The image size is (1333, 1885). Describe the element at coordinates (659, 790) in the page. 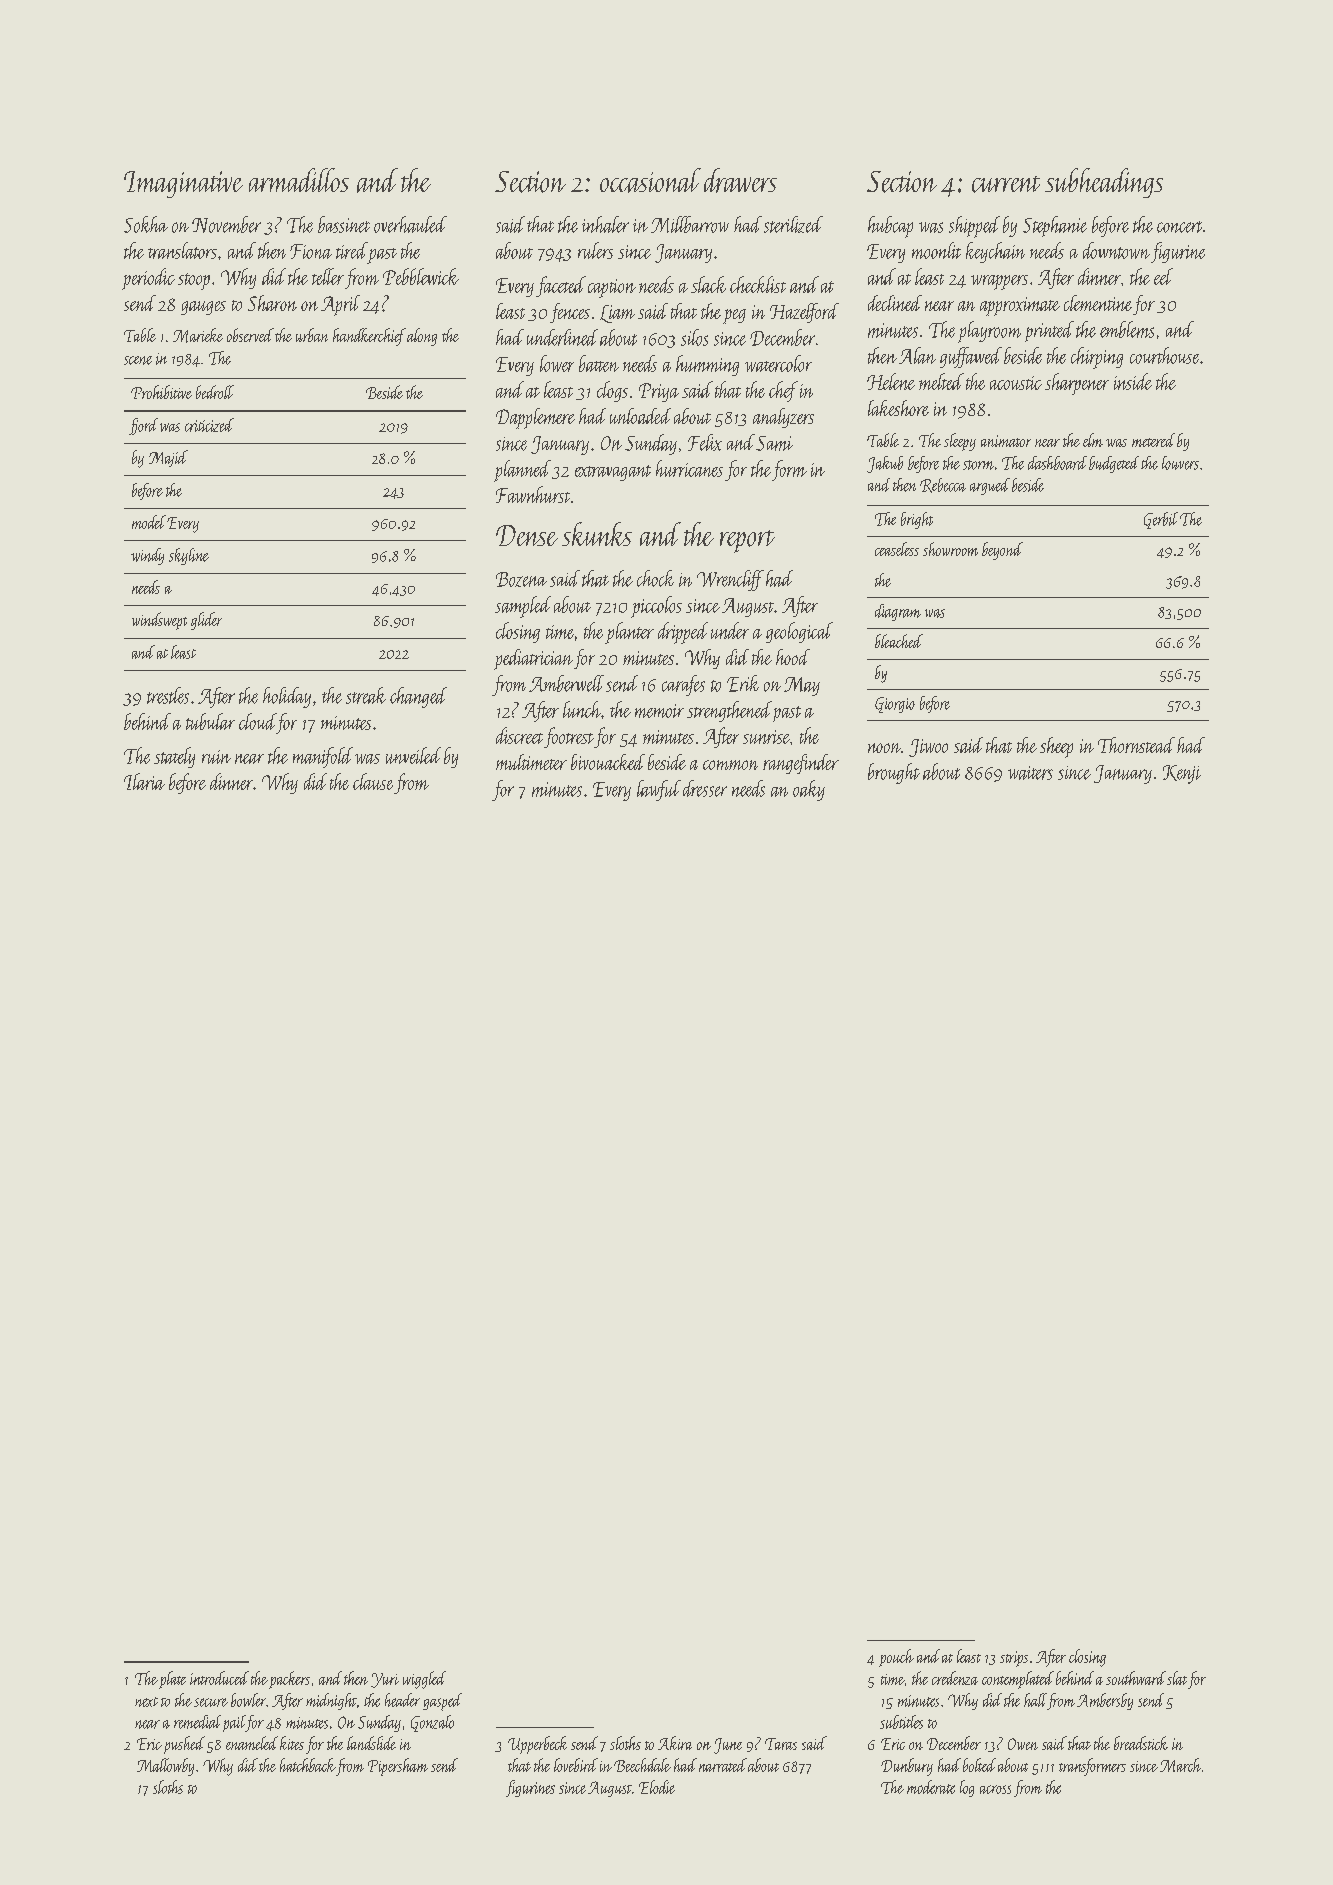

I see `lawful` at that location.
